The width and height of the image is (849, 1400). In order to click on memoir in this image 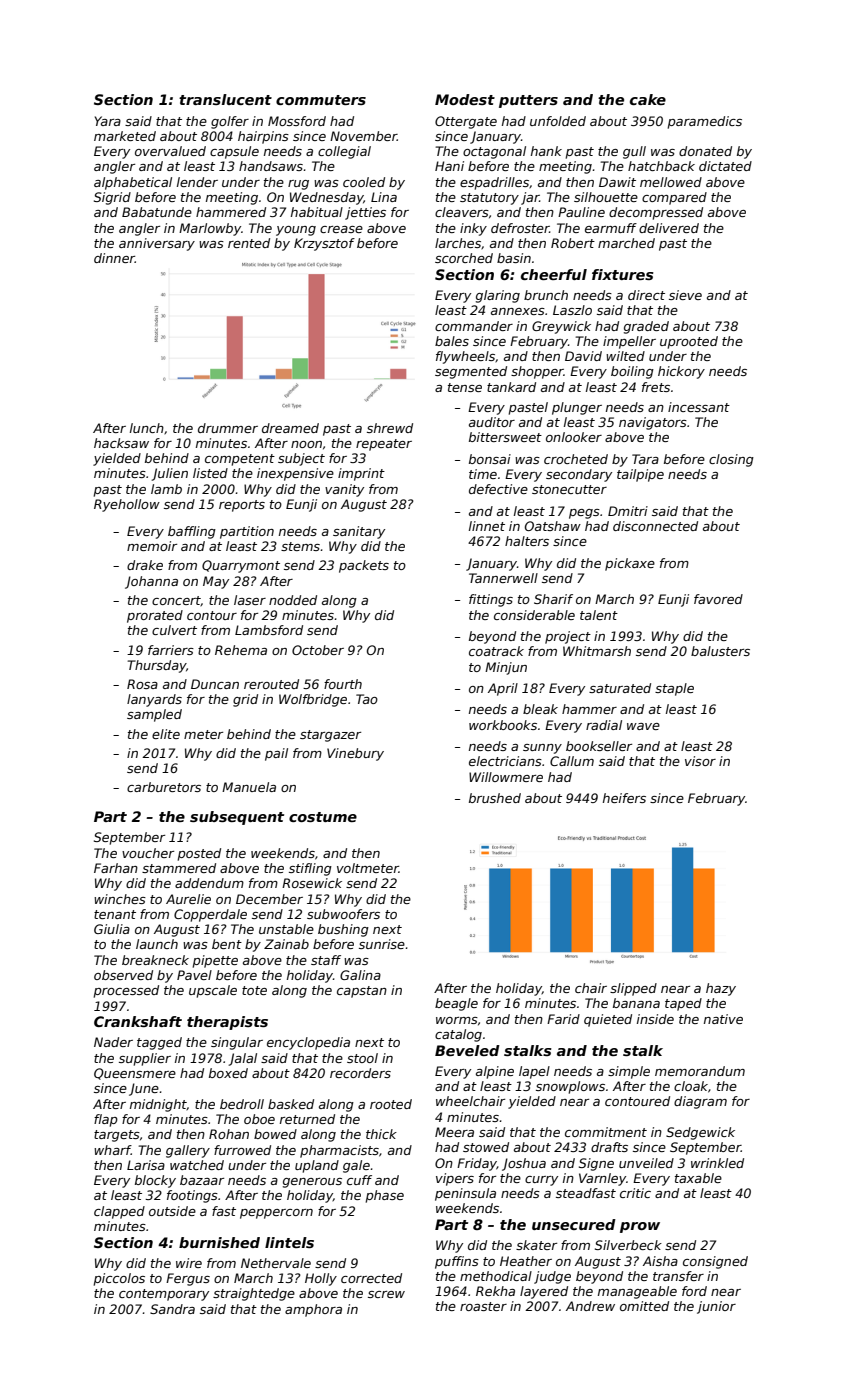, I will do `click(152, 546)`.
